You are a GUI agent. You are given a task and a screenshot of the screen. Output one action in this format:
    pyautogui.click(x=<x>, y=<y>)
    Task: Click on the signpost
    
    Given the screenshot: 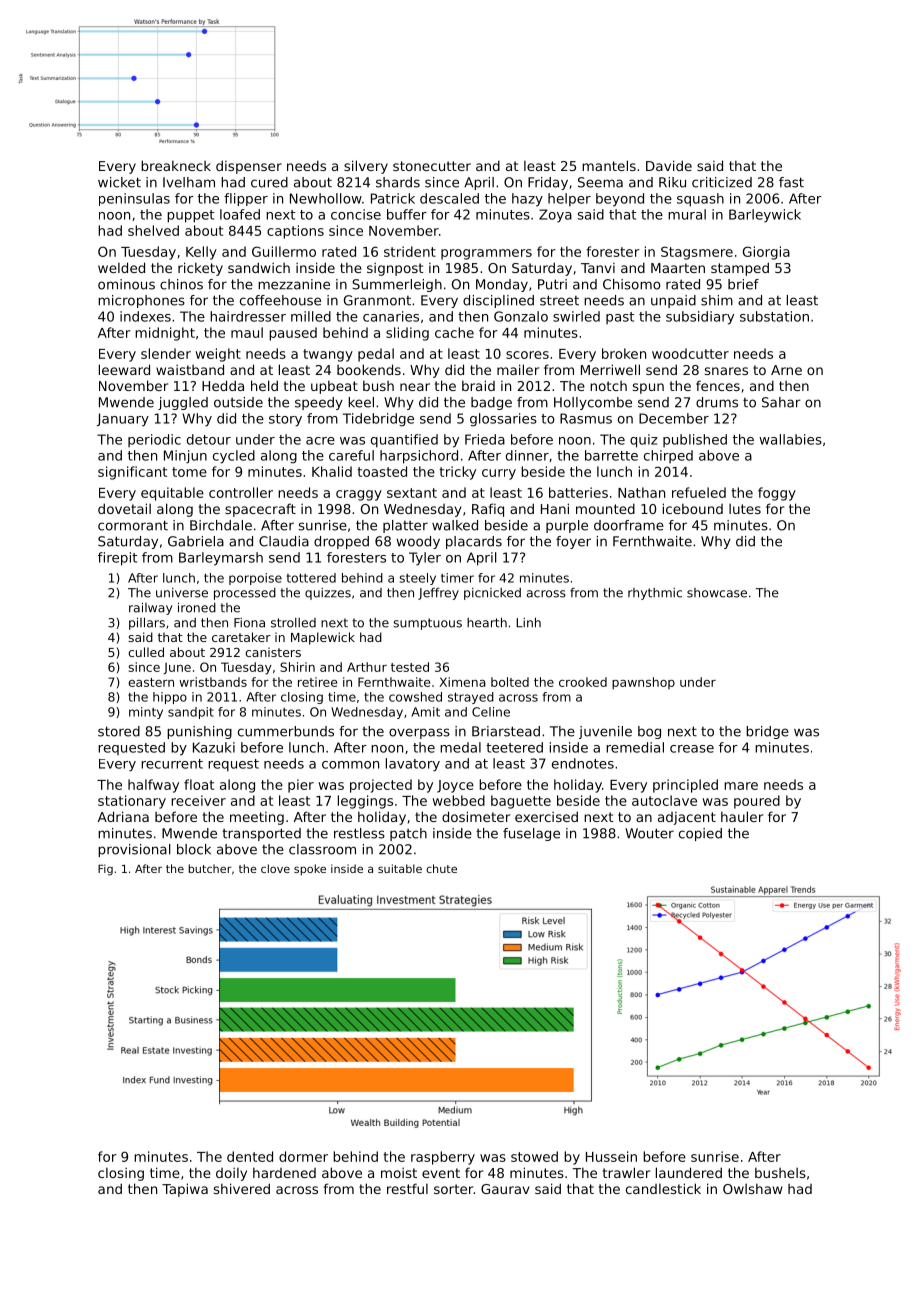 What is the action you would take?
    pyautogui.click(x=395, y=269)
